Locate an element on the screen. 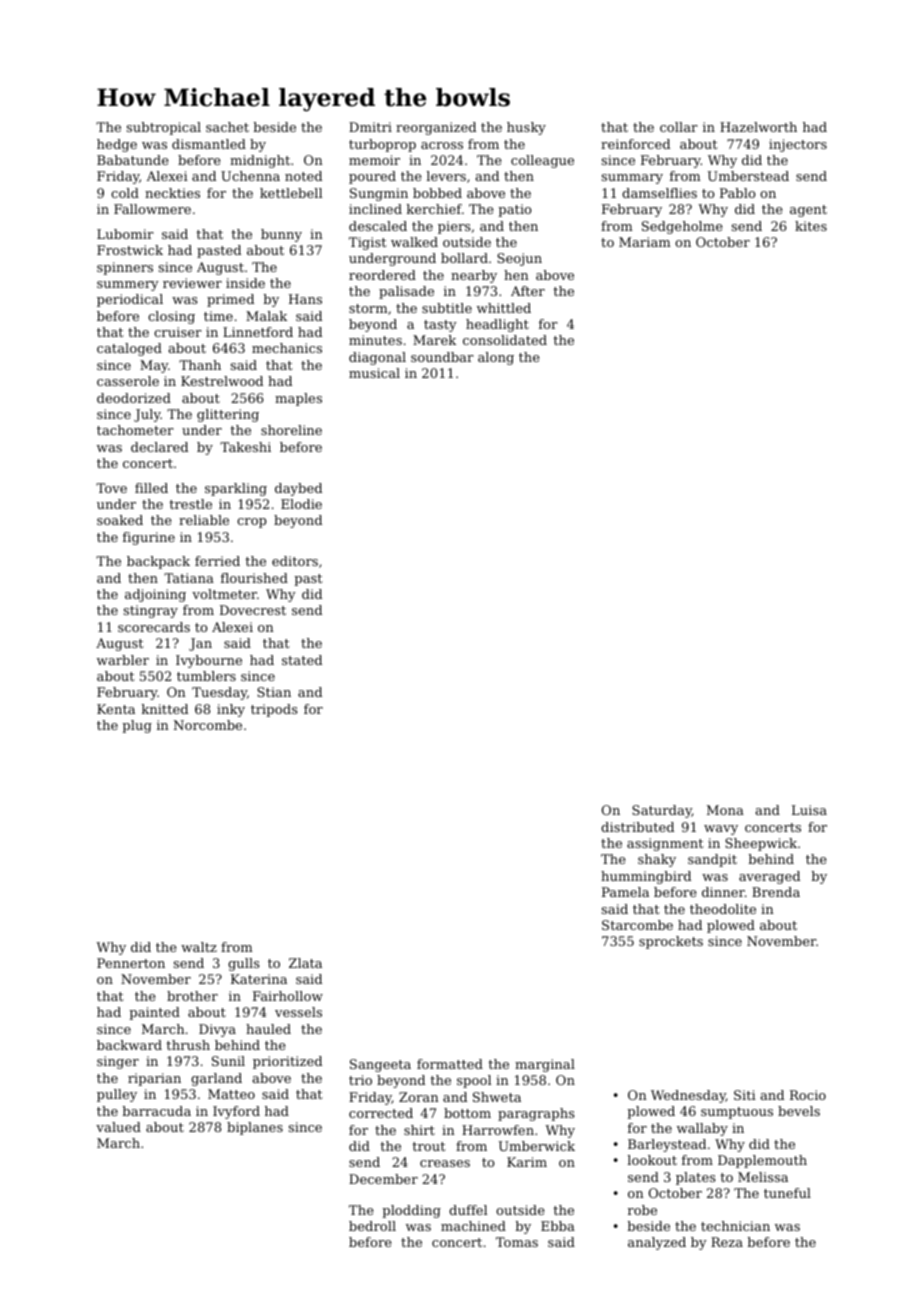  Zlata is located at coordinates (305, 963).
